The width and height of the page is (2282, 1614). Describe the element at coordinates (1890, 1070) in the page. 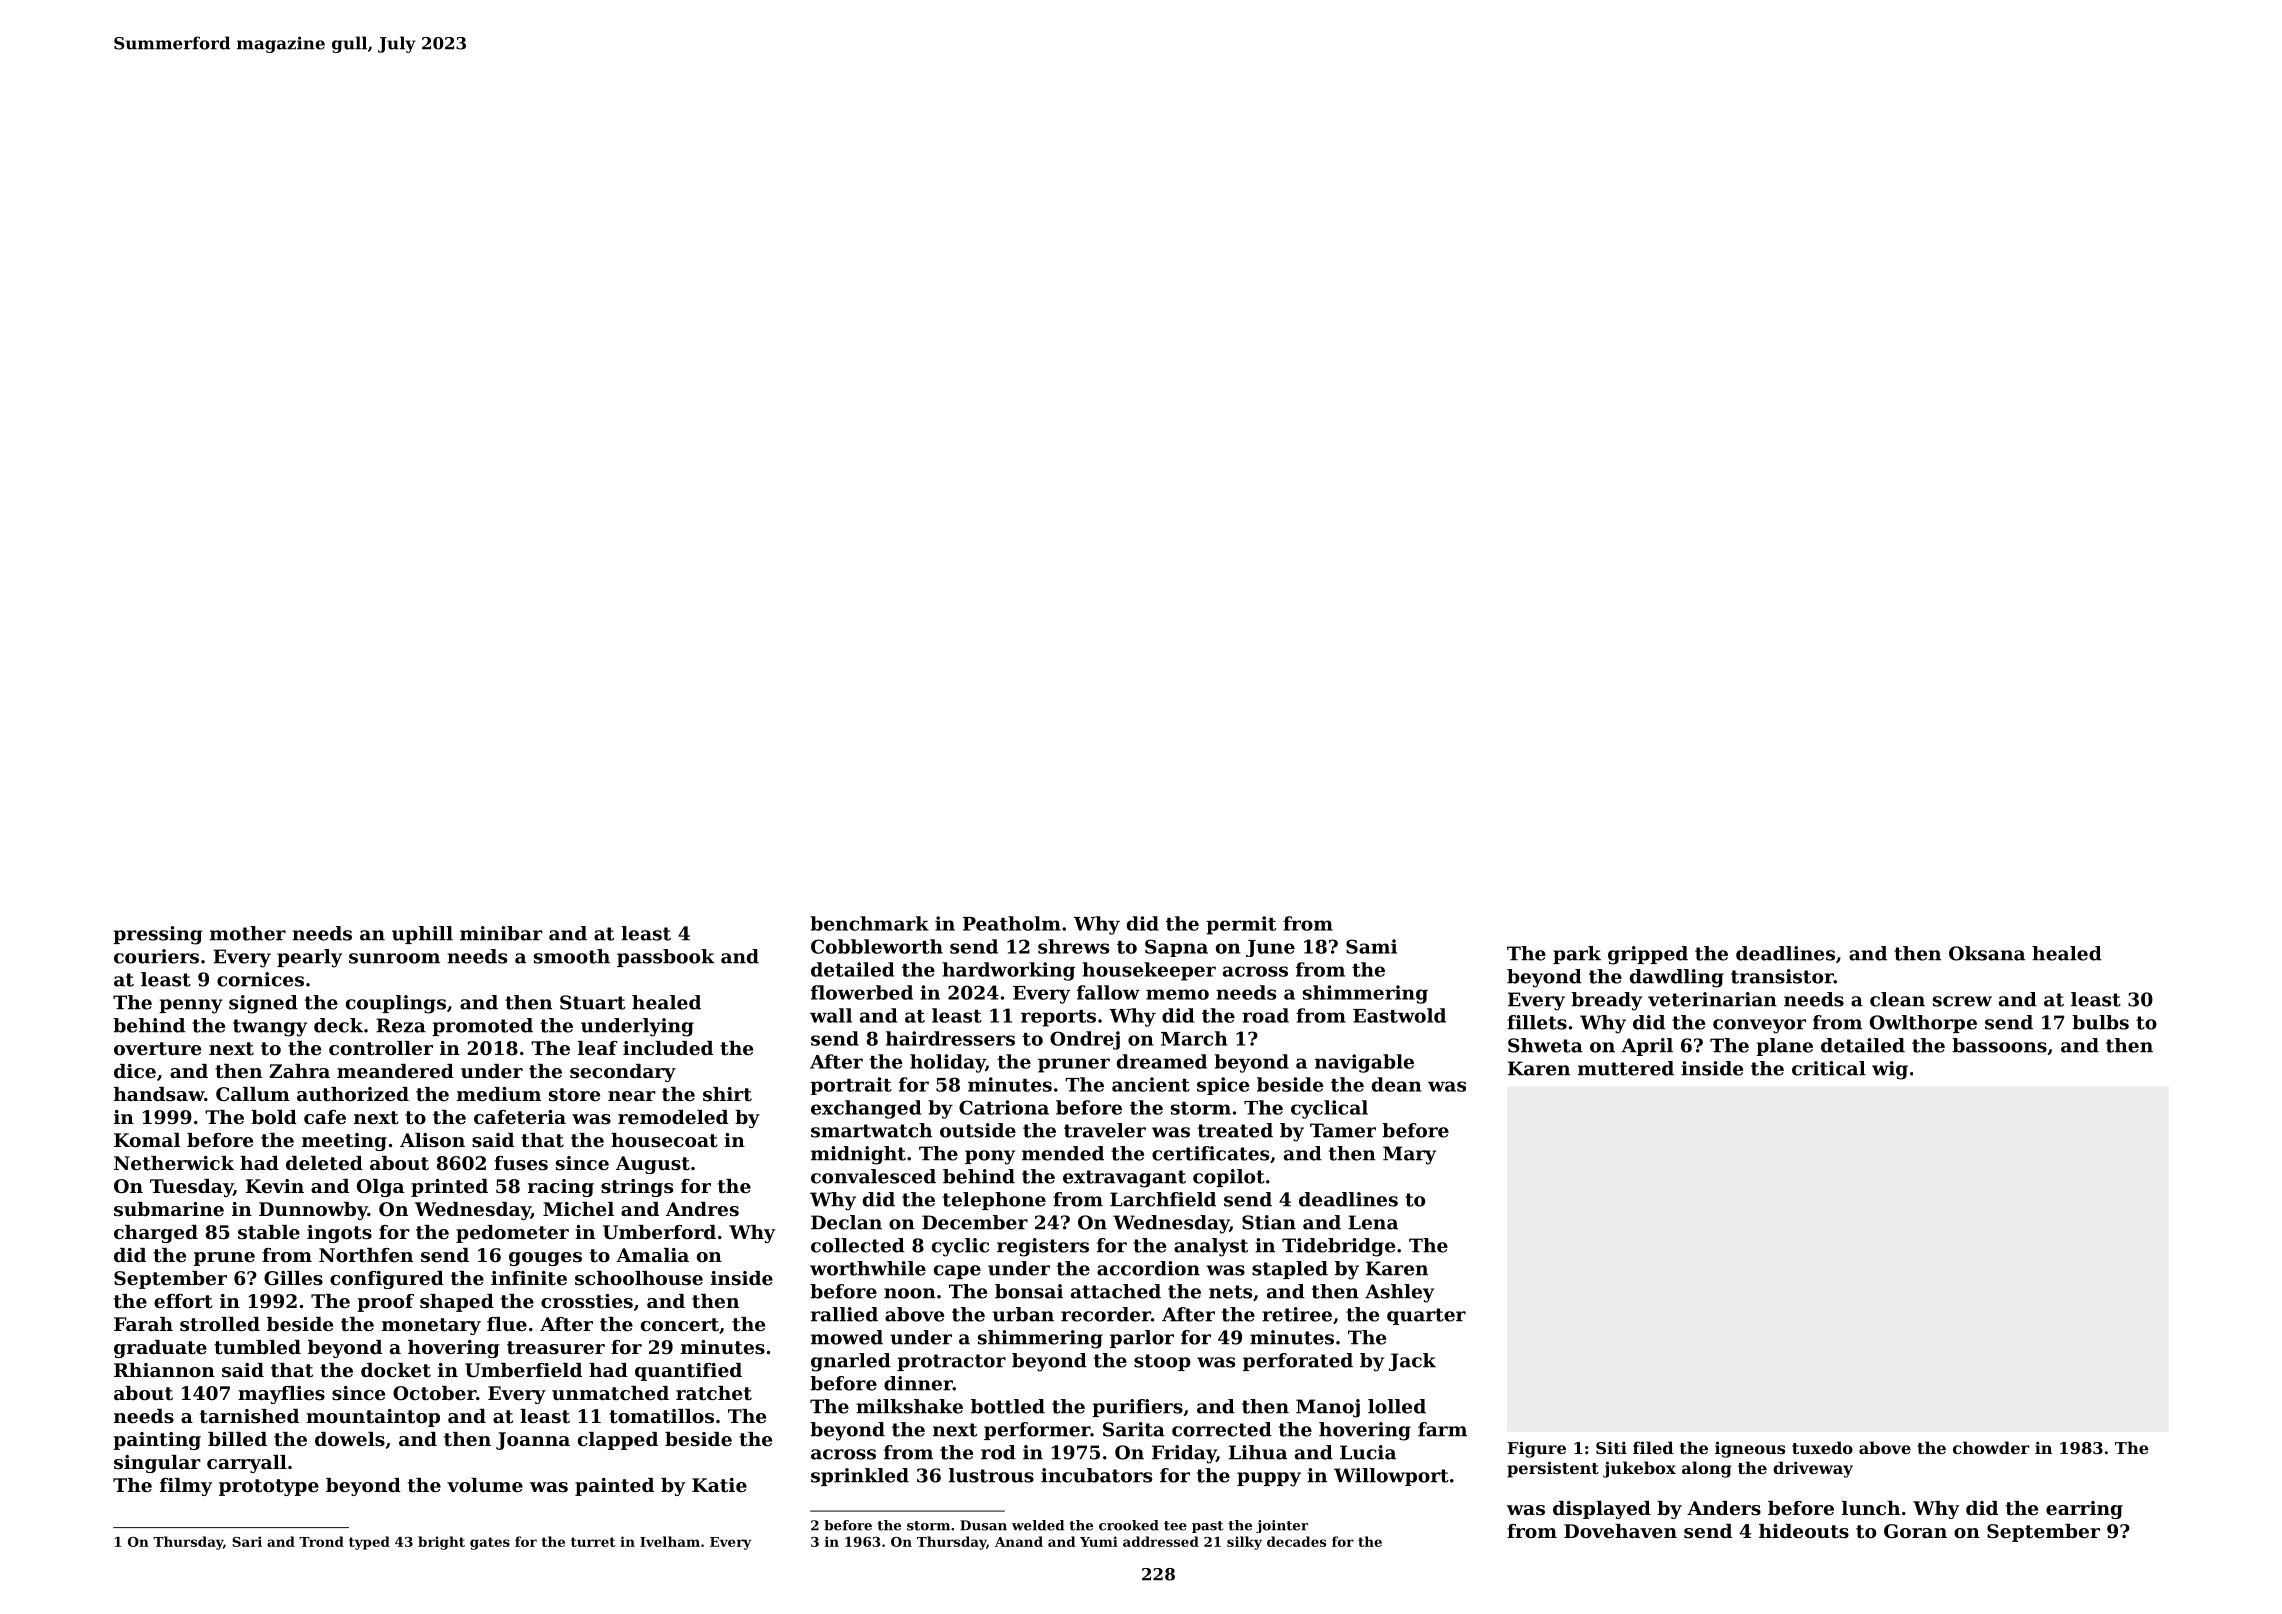

I see `wig` at that location.
